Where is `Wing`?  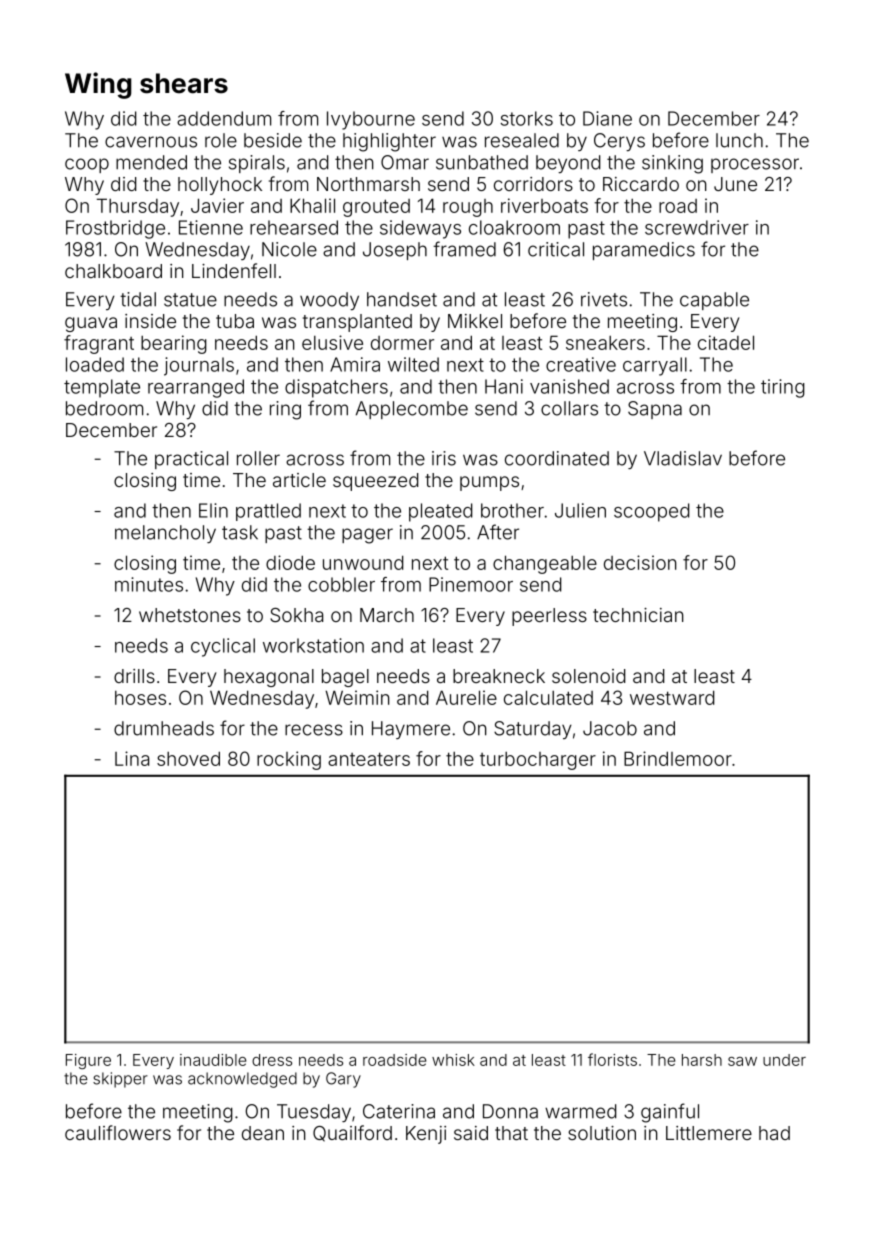 Wing is located at coordinates (98, 85).
